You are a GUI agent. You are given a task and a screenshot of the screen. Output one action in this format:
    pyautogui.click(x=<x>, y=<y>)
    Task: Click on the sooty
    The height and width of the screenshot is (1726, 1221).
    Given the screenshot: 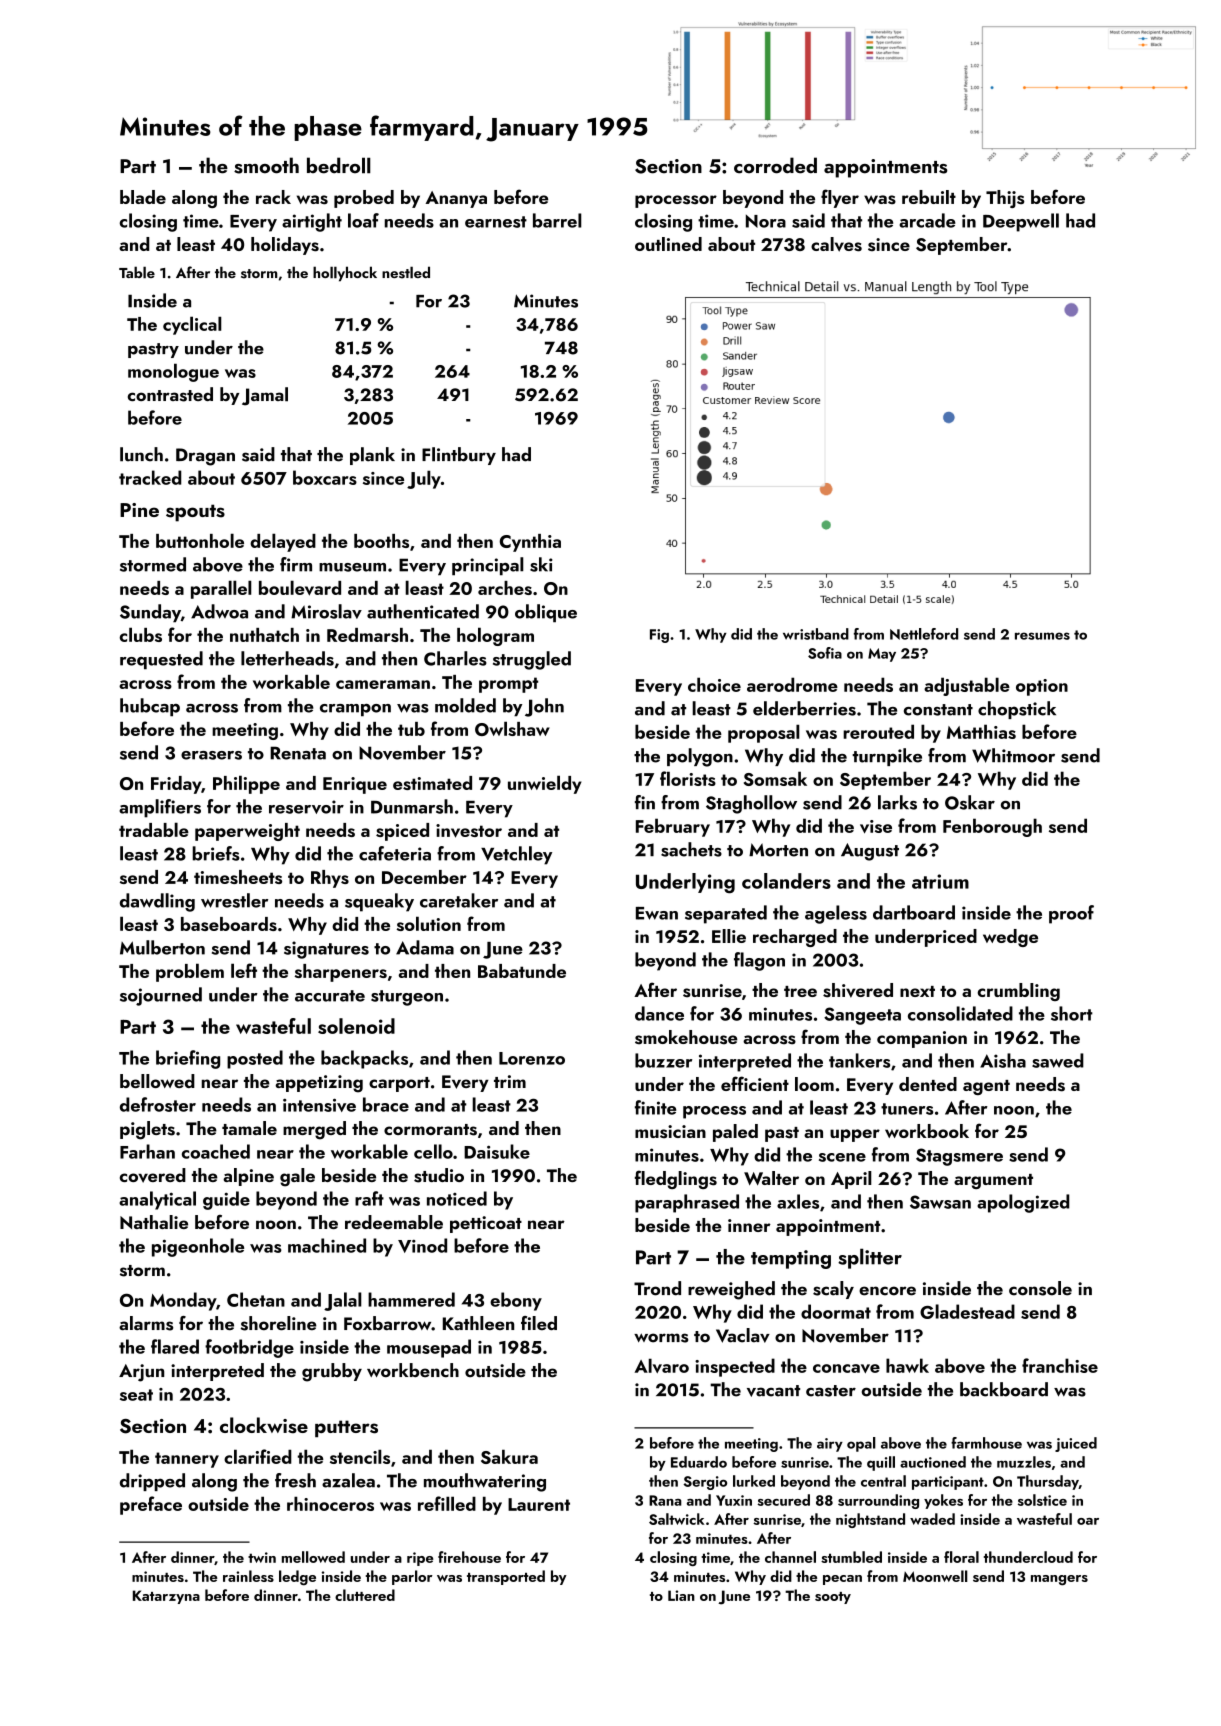 What is the action you would take?
    pyautogui.click(x=833, y=1598)
